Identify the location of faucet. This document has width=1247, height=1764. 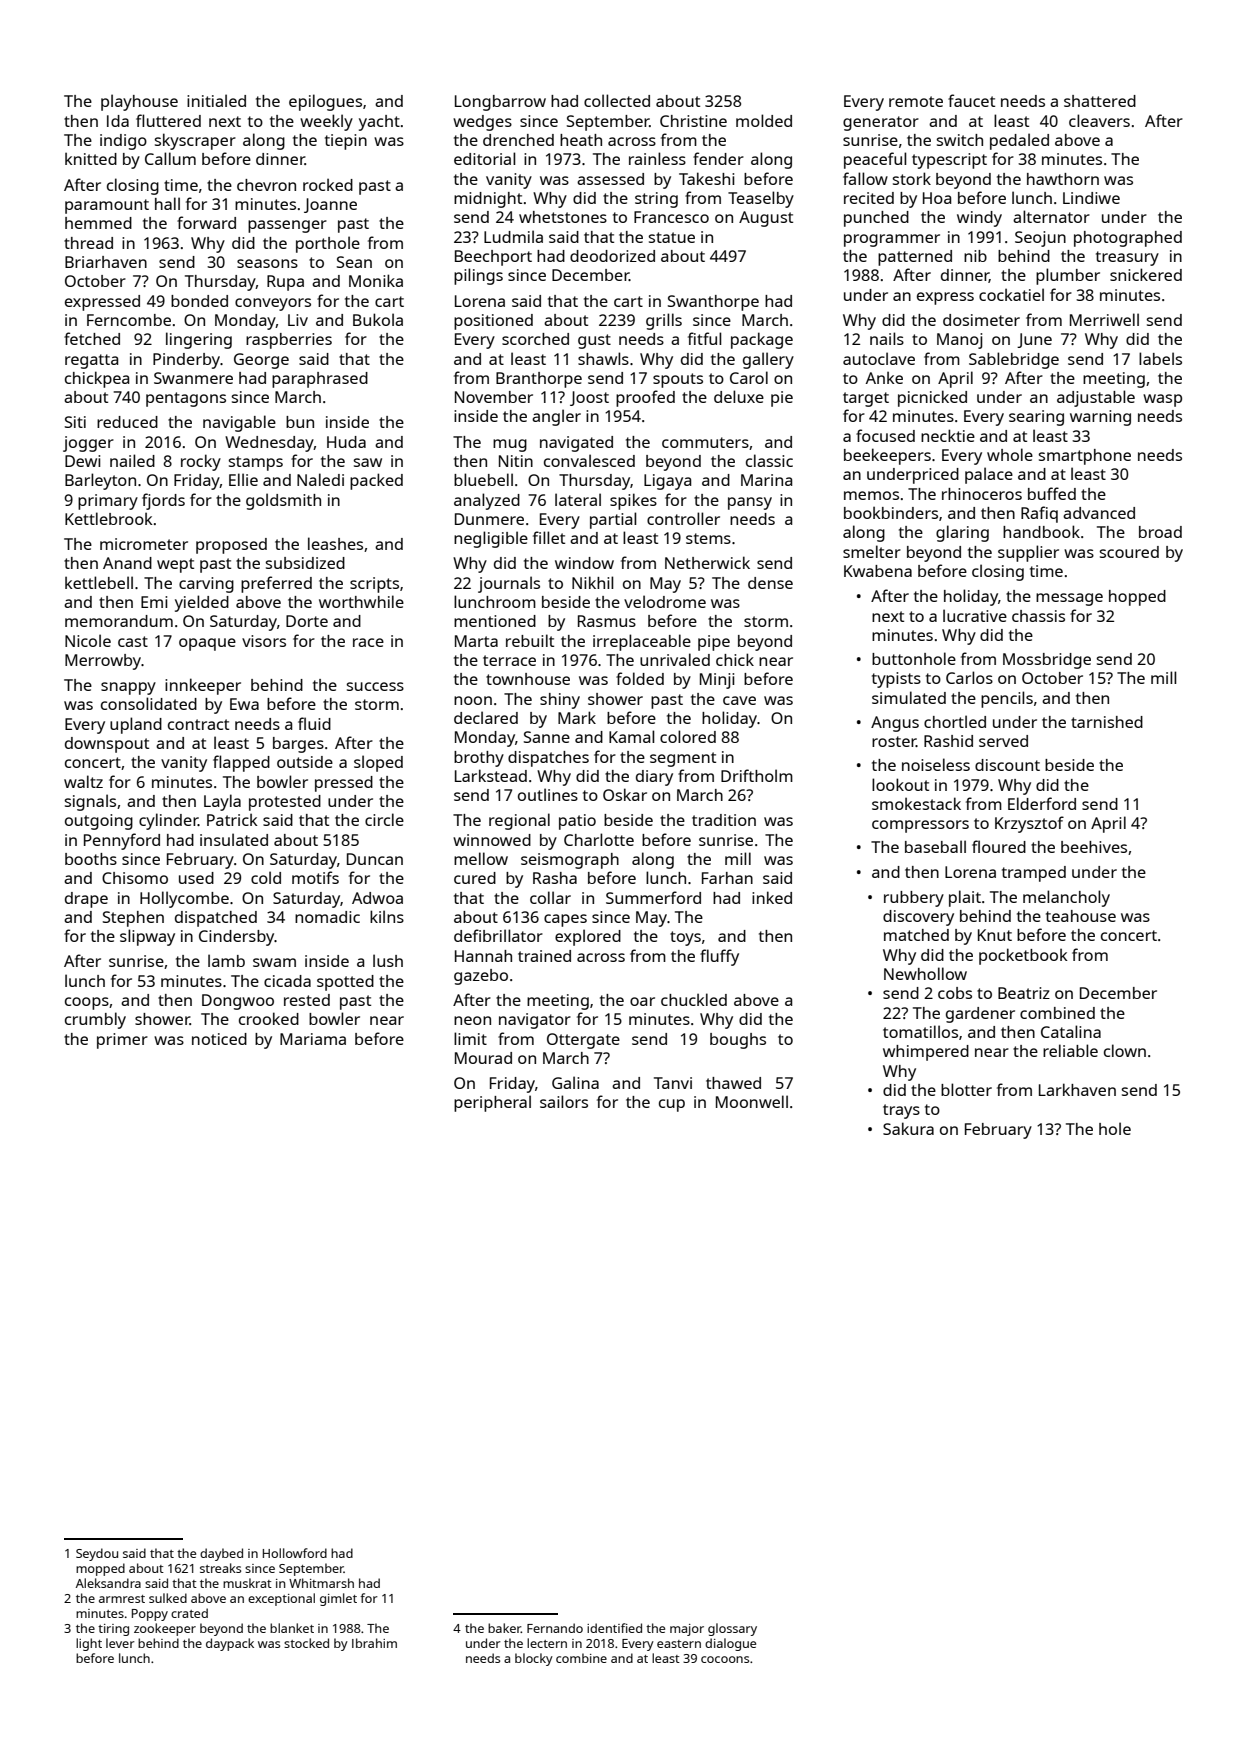
(971, 100).
